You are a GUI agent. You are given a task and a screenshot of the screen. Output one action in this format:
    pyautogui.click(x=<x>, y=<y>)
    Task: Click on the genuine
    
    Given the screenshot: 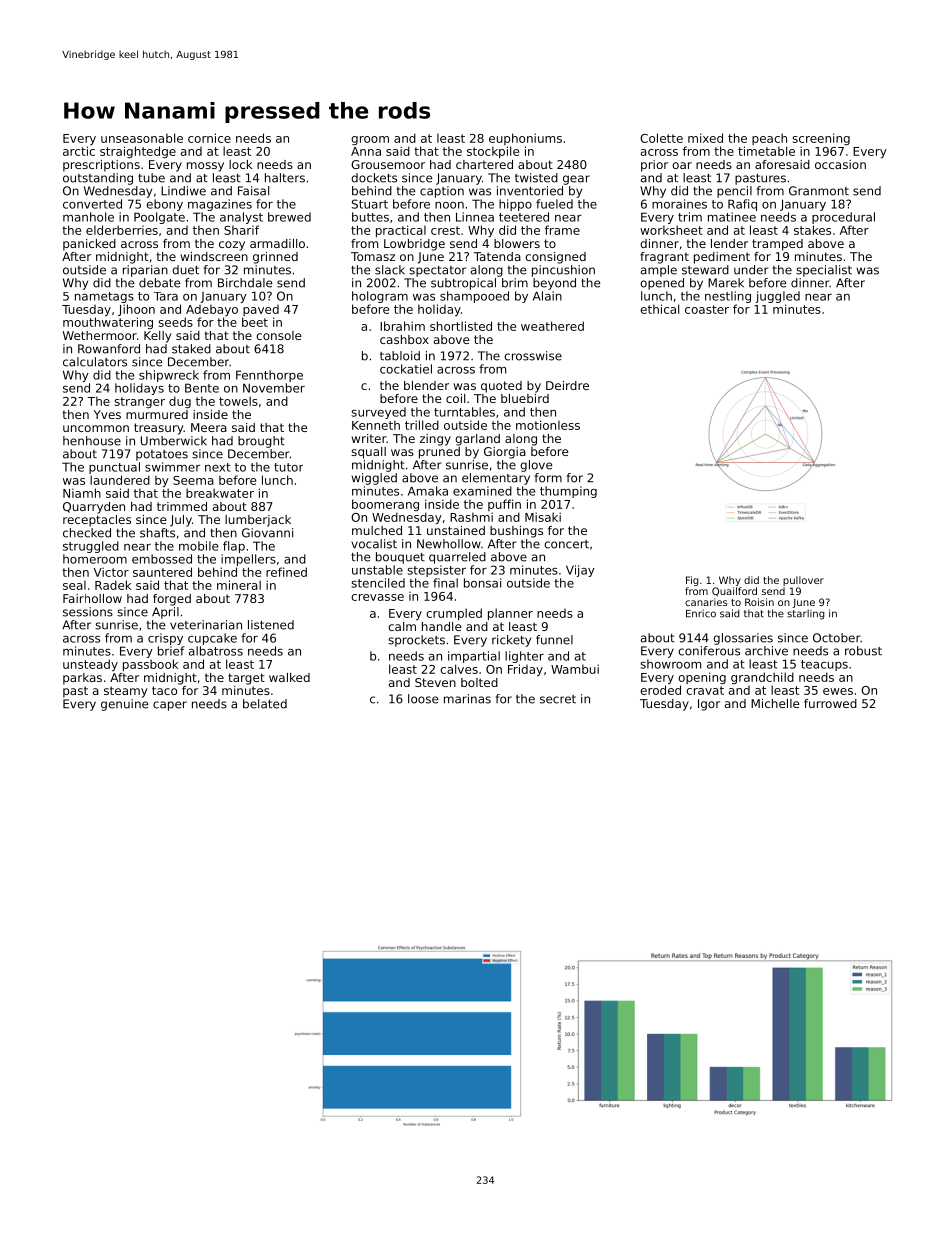 What is the action you would take?
    pyautogui.click(x=124, y=705)
